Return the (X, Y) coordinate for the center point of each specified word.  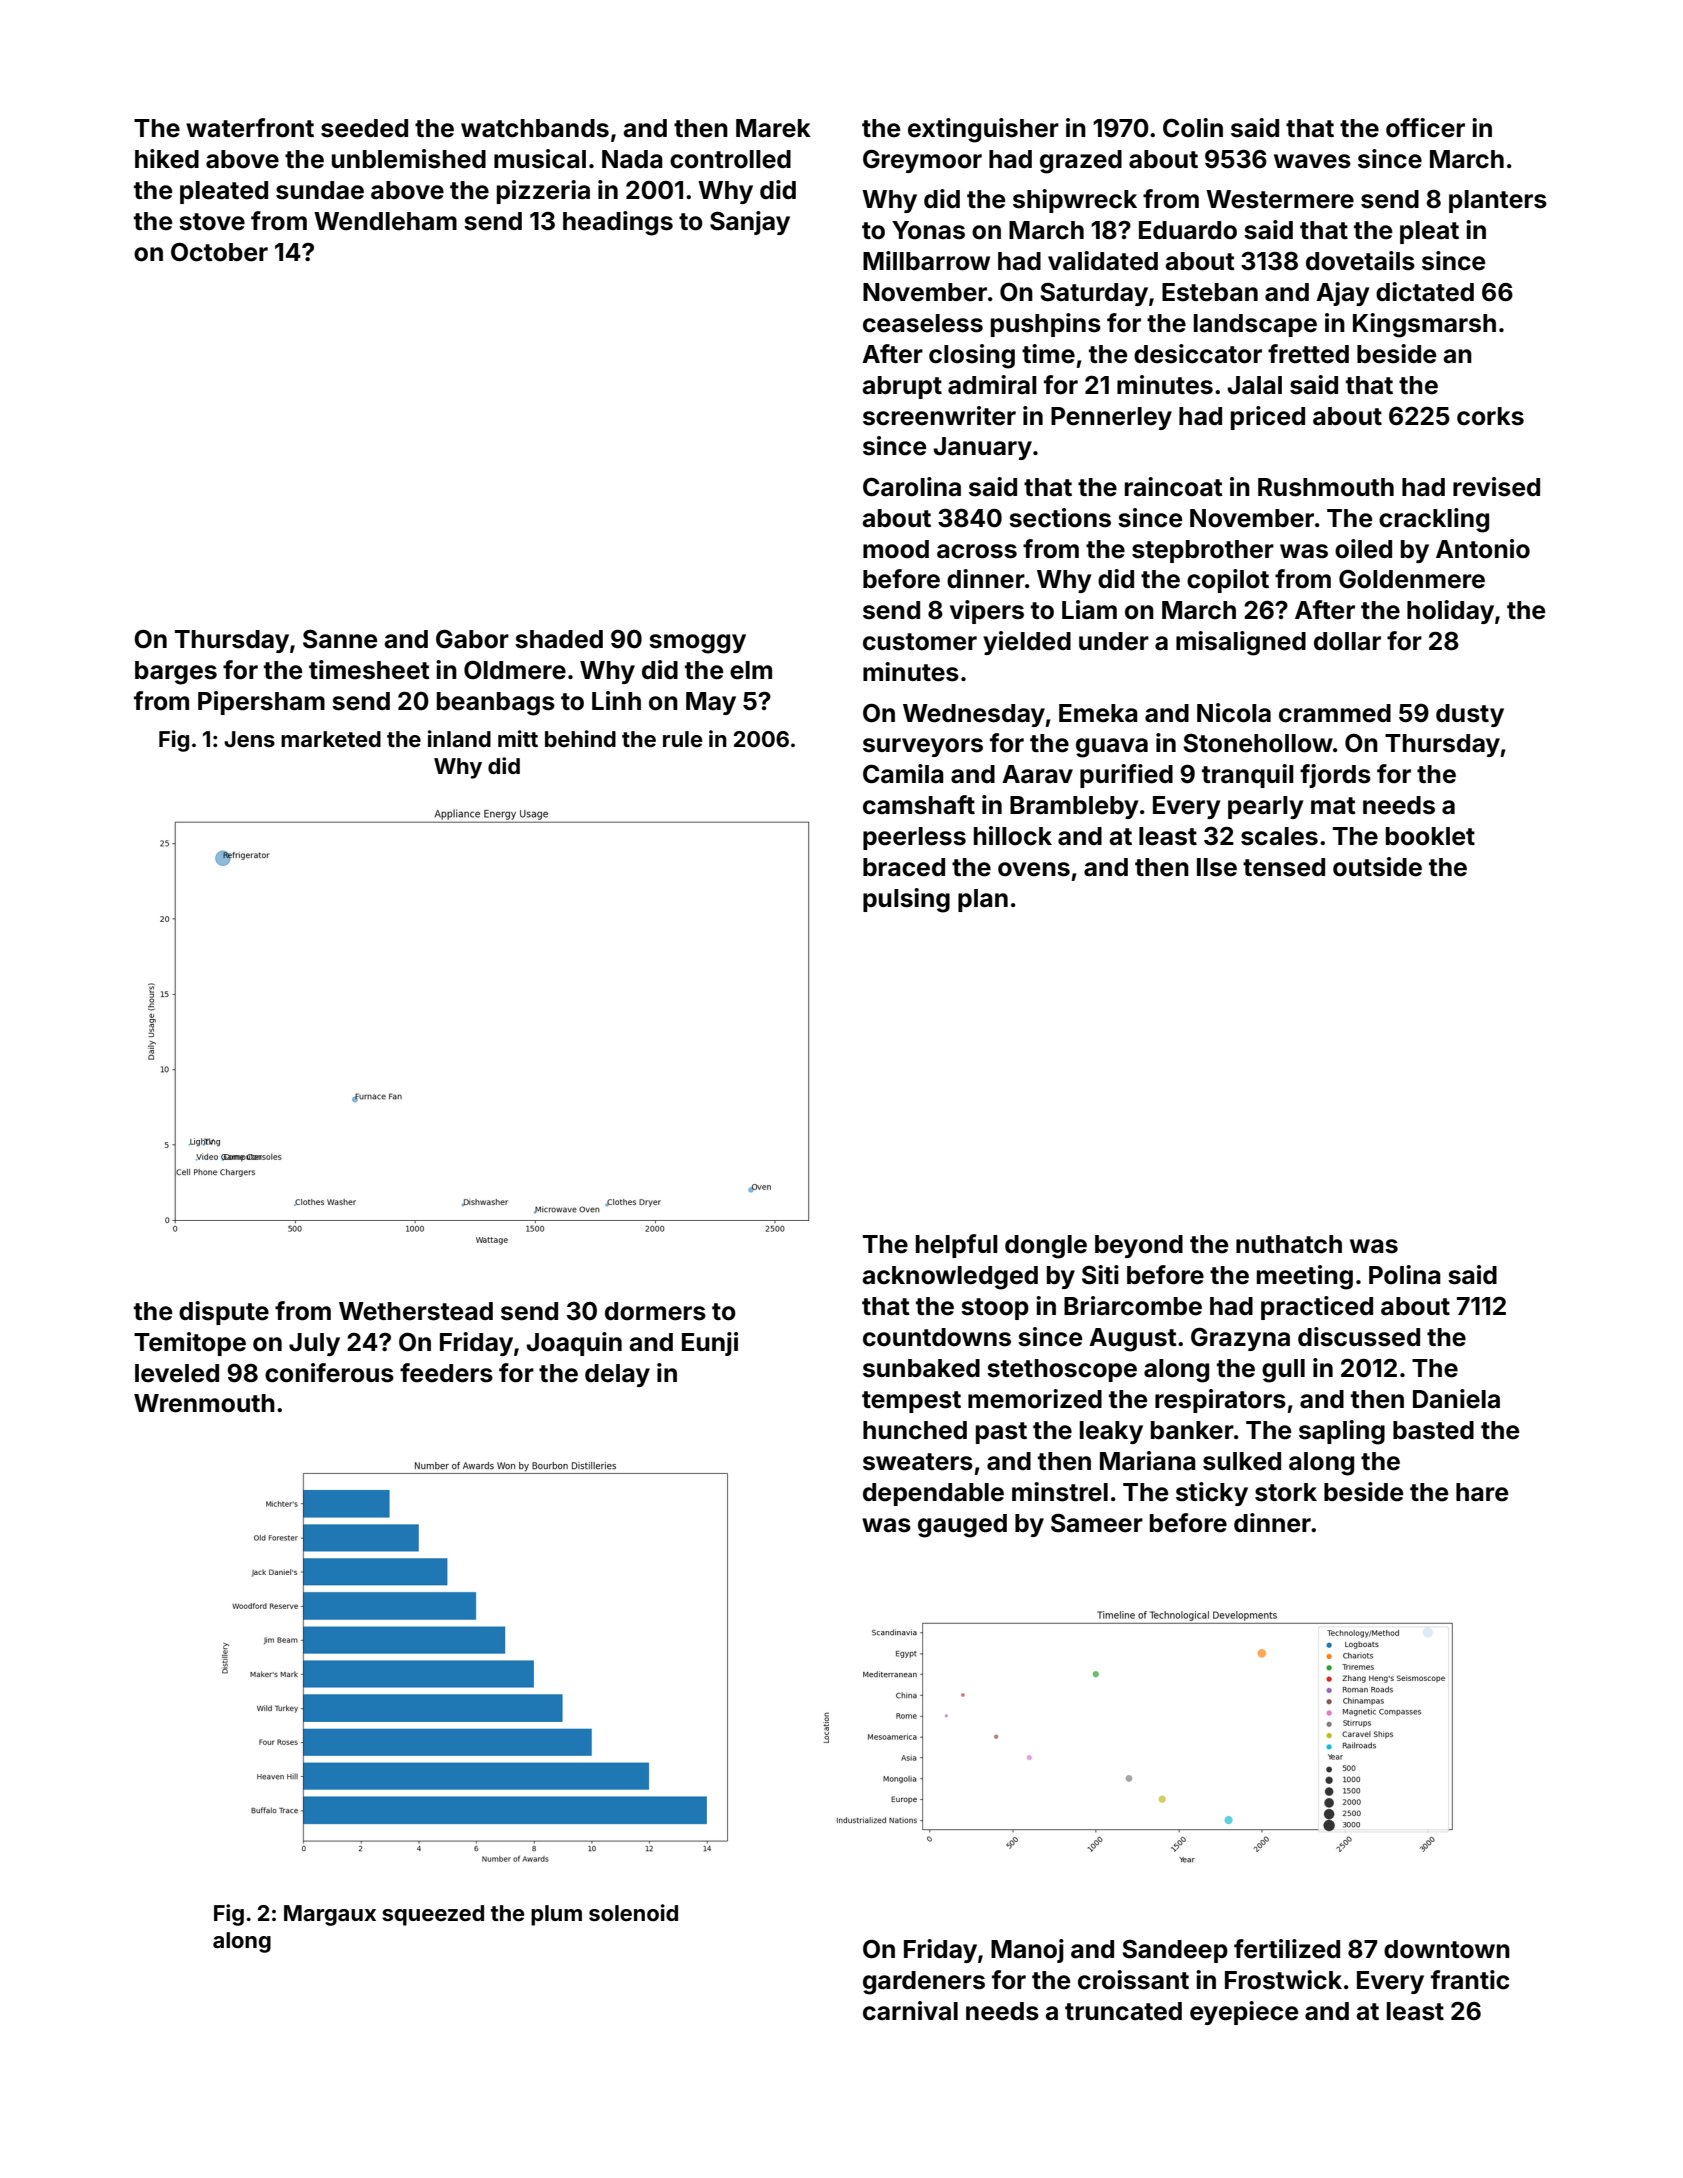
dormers (655, 1311)
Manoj (1027, 1951)
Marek (773, 128)
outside (1377, 867)
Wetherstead (416, 1311)
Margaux (330, 1915)
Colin (1193, 128)
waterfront (250, 128)
